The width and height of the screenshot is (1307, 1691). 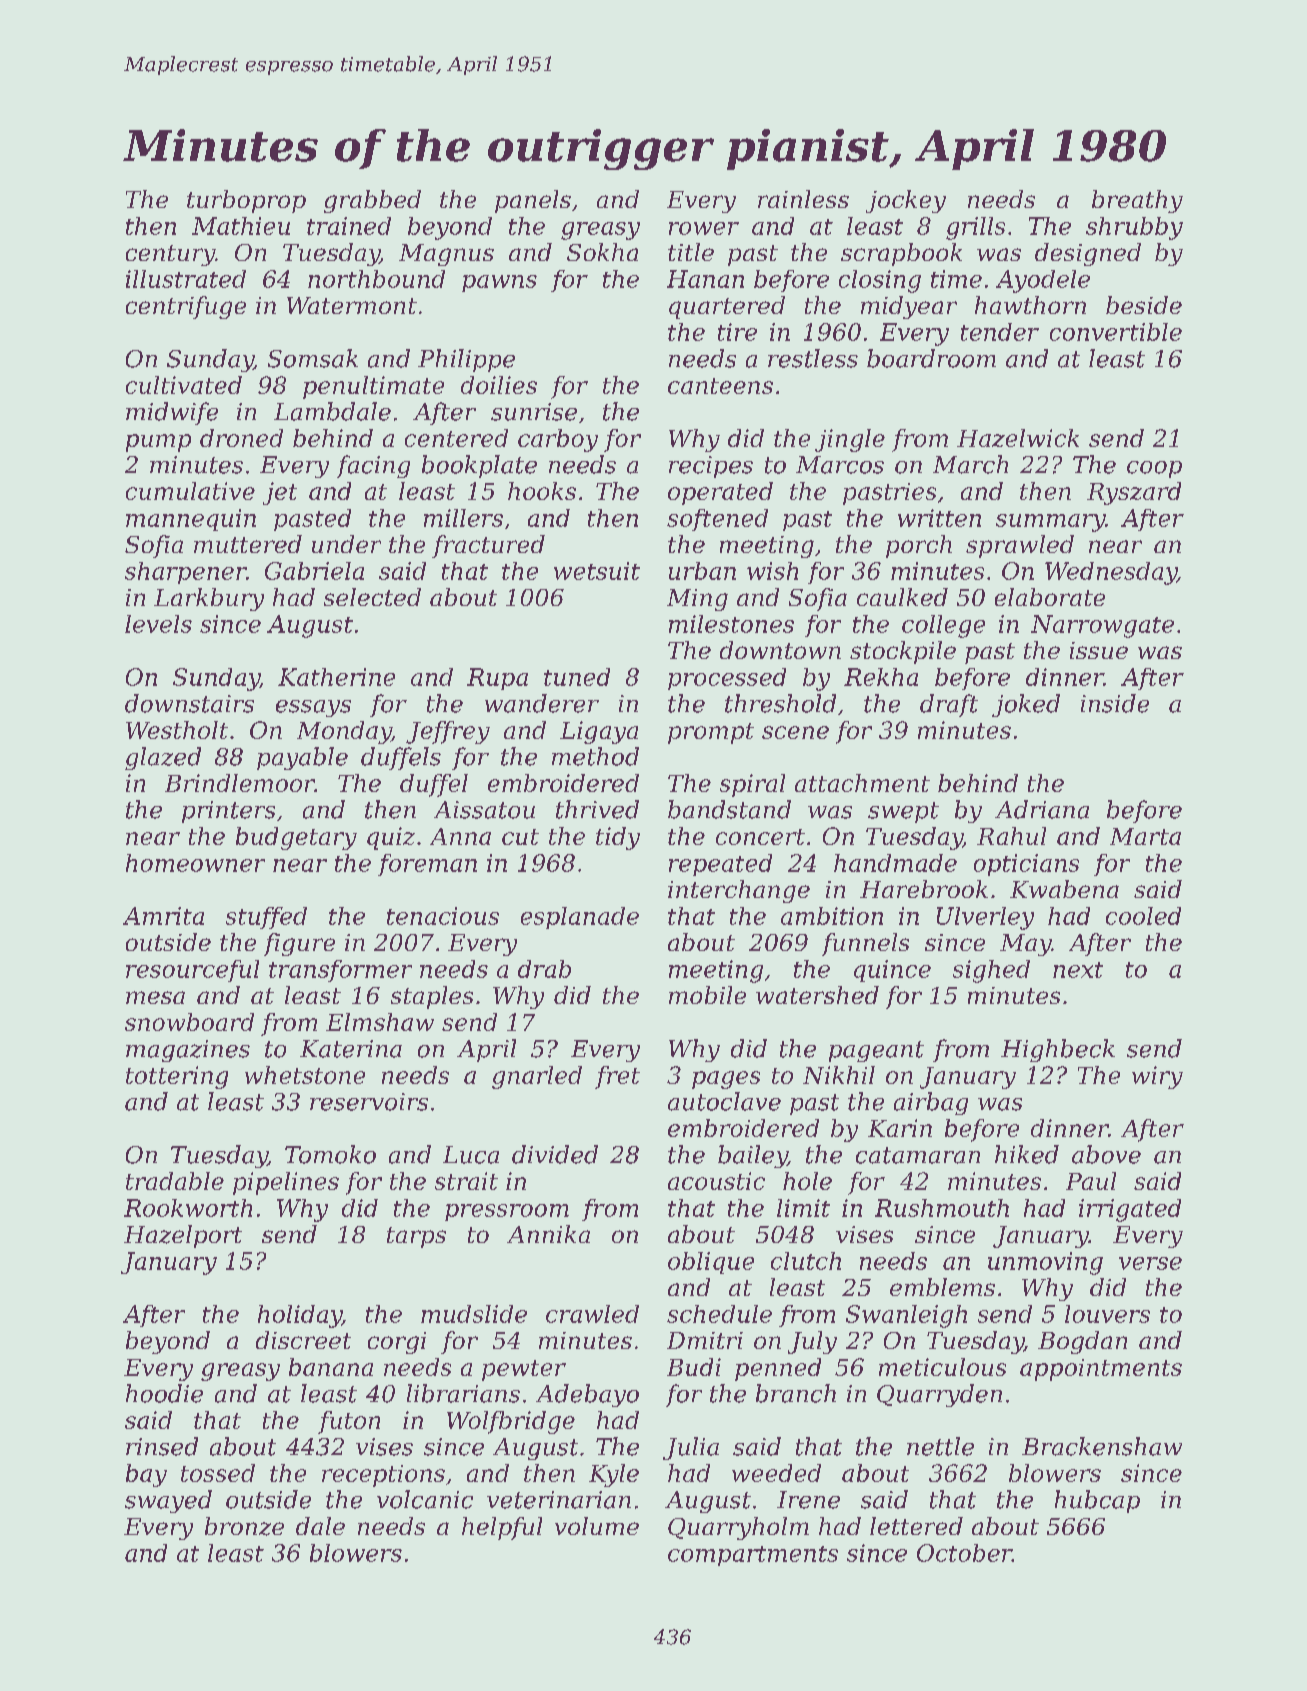 I want to click on pageant, so click(x=876, y=1051).
